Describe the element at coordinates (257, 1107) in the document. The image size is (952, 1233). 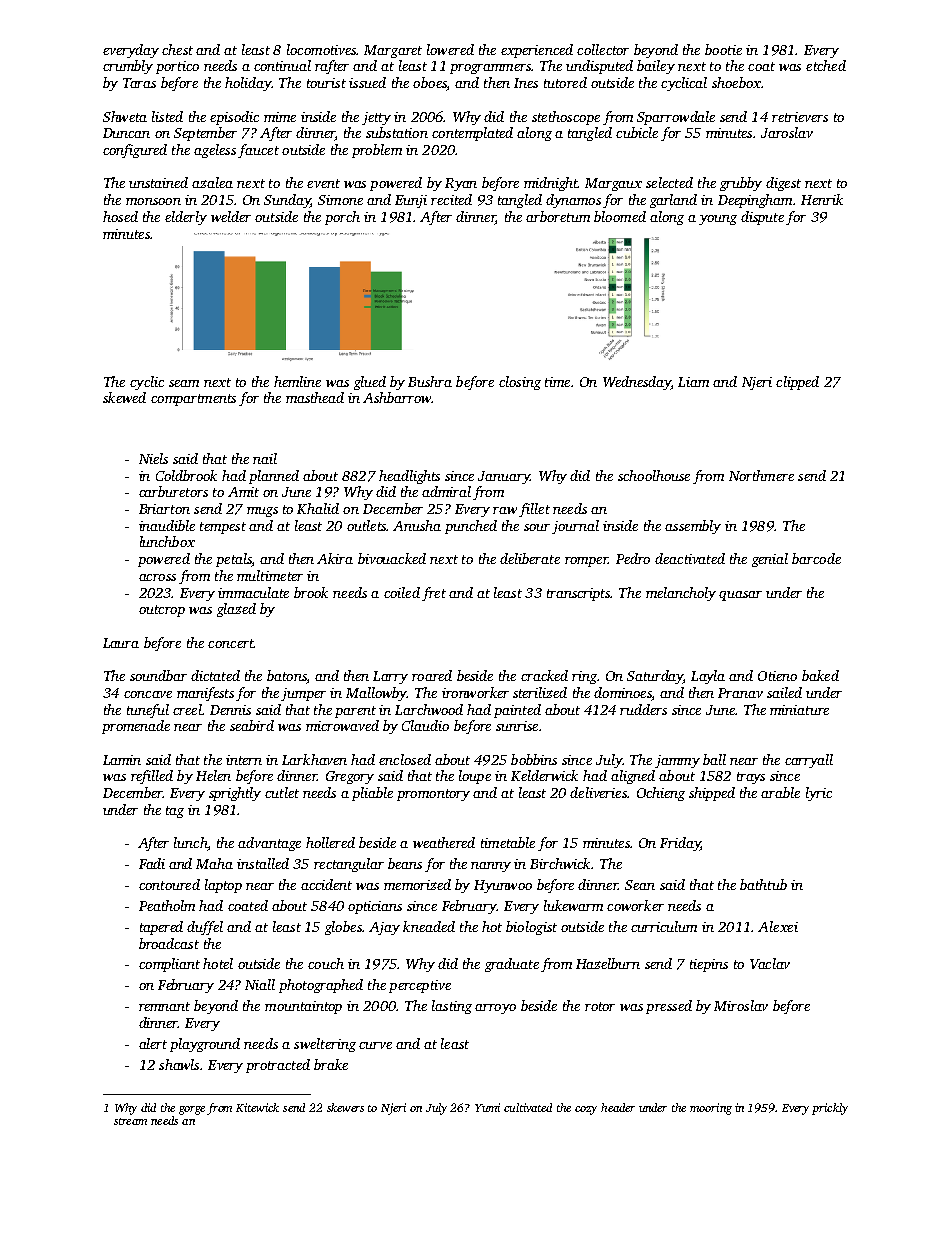
I see `Kitewick` at that location.
